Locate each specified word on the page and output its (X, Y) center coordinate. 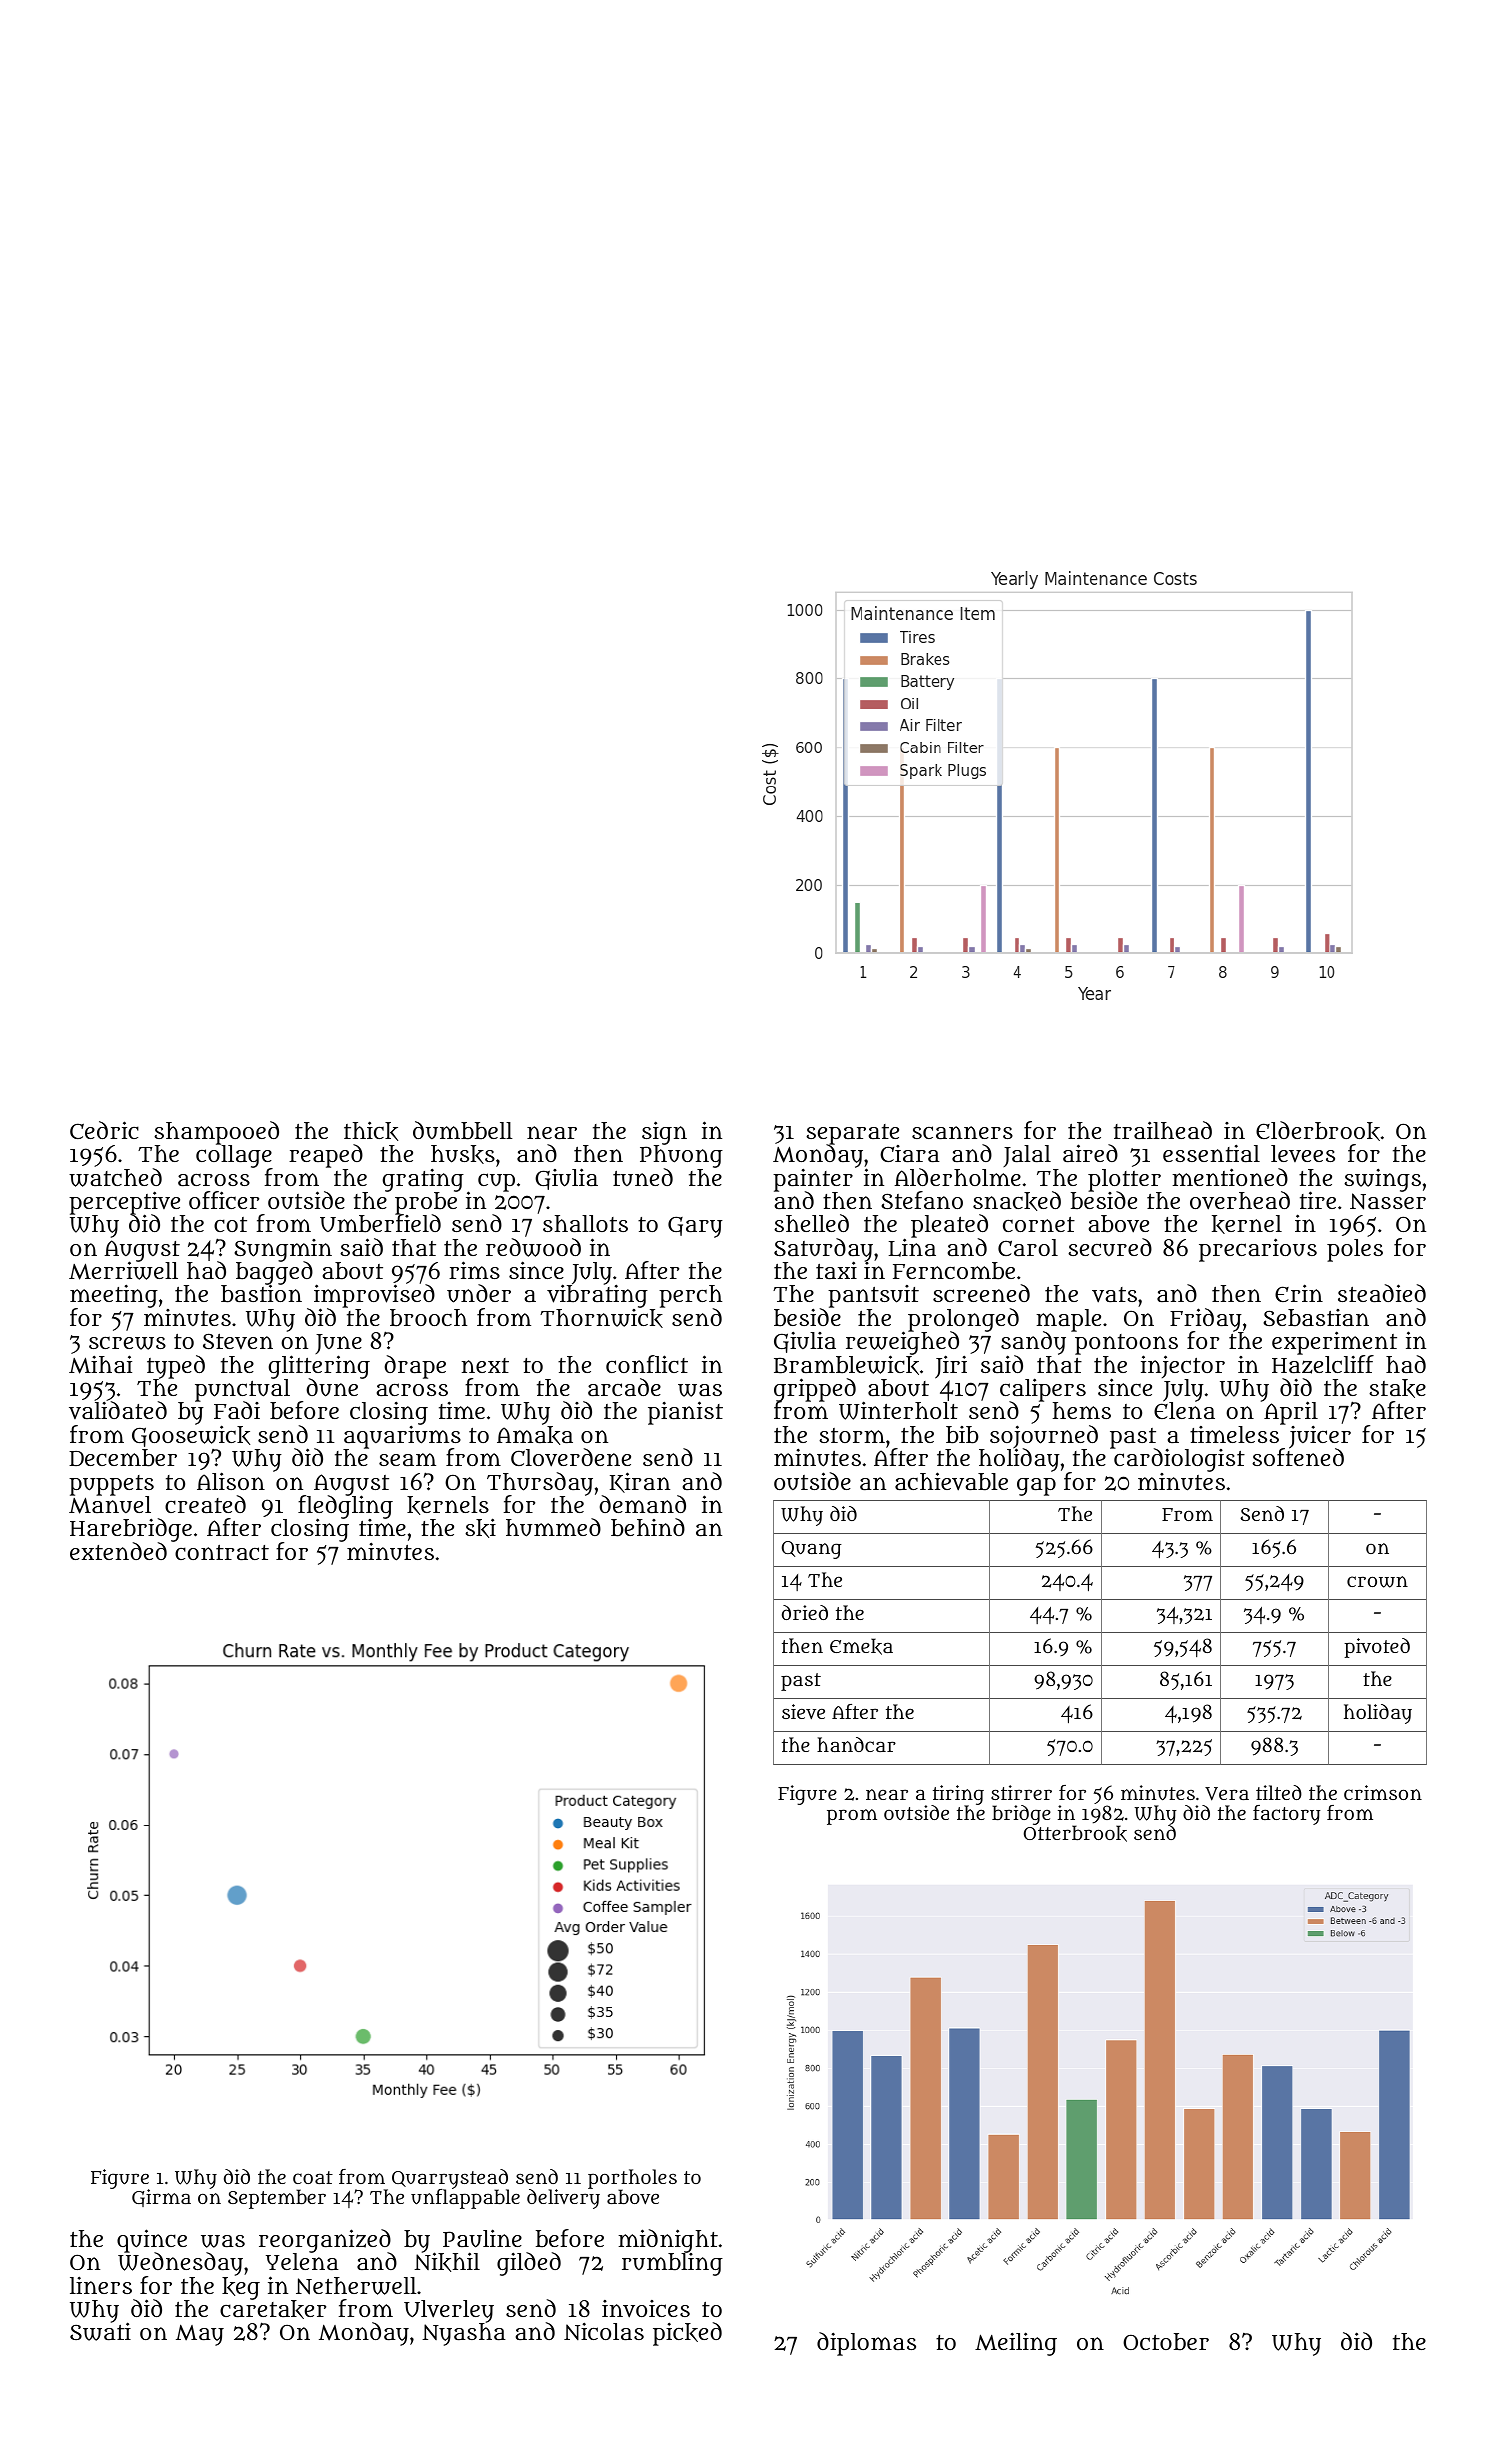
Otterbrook (1075, 1834)
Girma (161, 2198)
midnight (668, 2241)
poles (1355, 1250)
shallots (585, 1223)
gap (1036, 1487)
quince (152, 2241)
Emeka (861, 1646)
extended (118, 1551)
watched (115, 1177)
